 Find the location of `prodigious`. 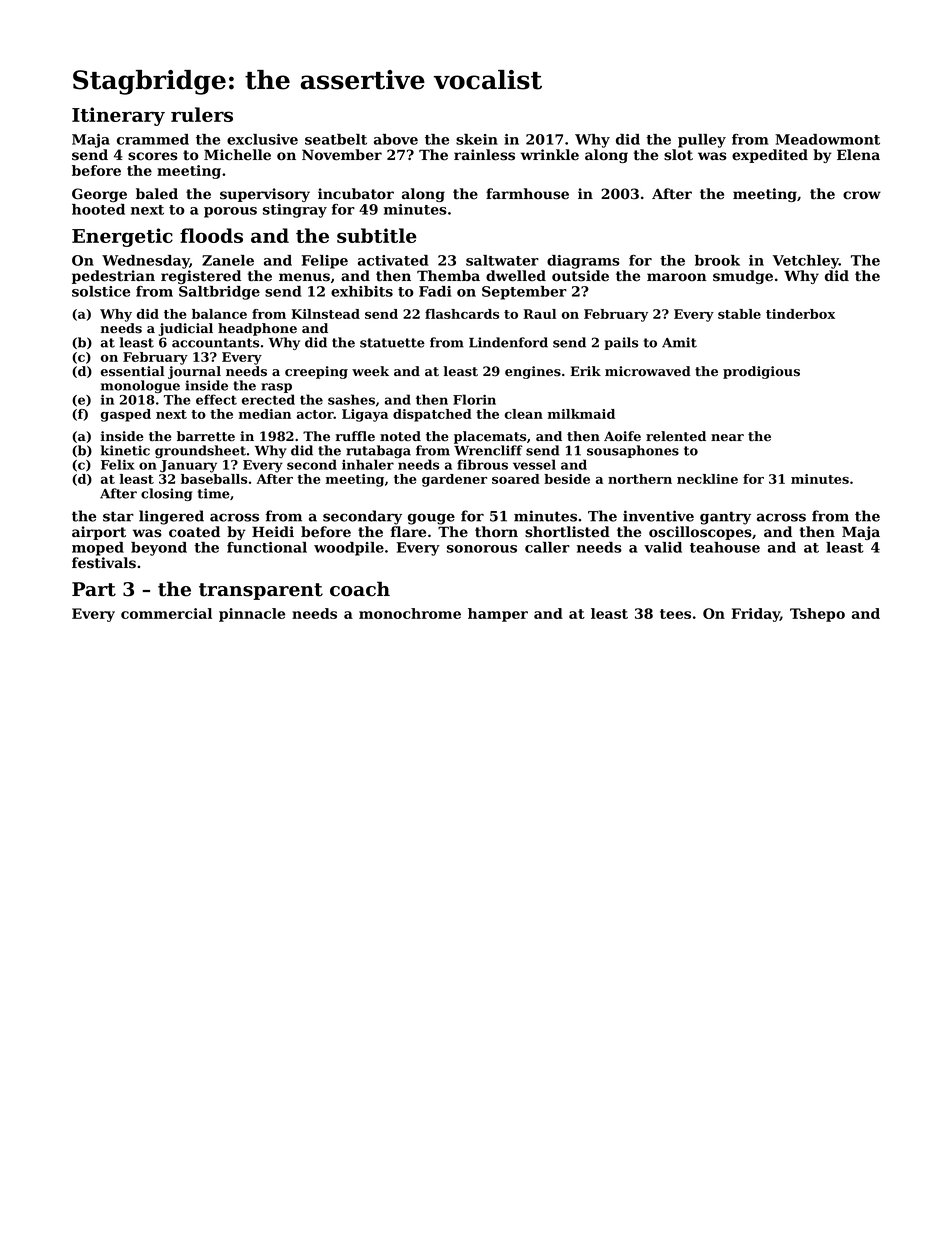

prodigious is located at coordinates (761, 372).
